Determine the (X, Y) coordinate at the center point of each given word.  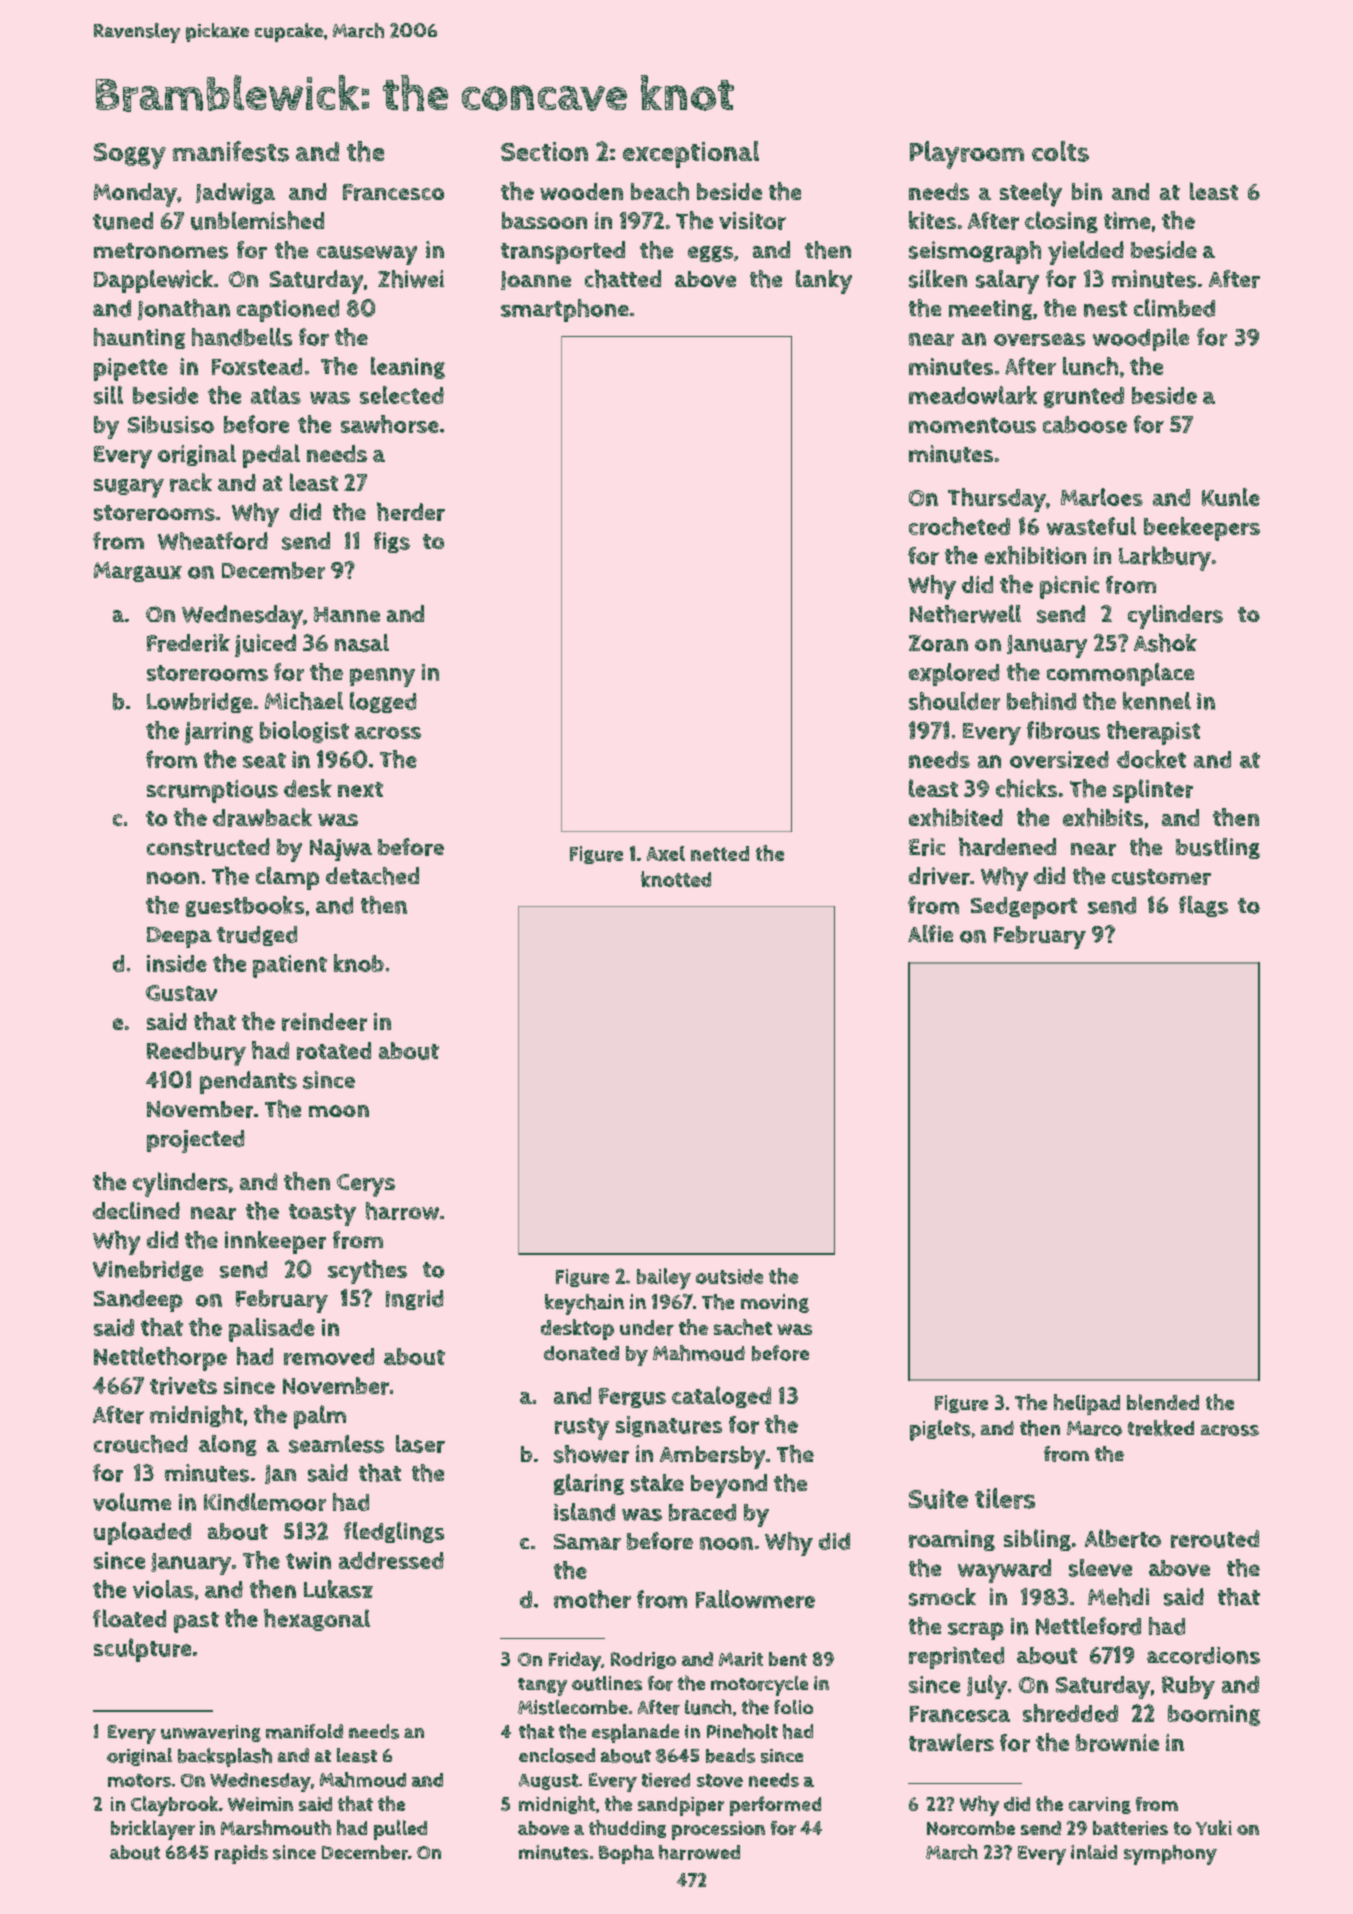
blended (1163, 1402)
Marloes (1102, 497)
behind (1041, 701)
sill (108, 395)
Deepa (179, 937)
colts (1060, 151)
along (228, 1445)
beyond (729, 1486)
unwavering (211, 1733)
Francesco (393, 192)
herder (411, 511)
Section (544, 151)
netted (720, 853)
